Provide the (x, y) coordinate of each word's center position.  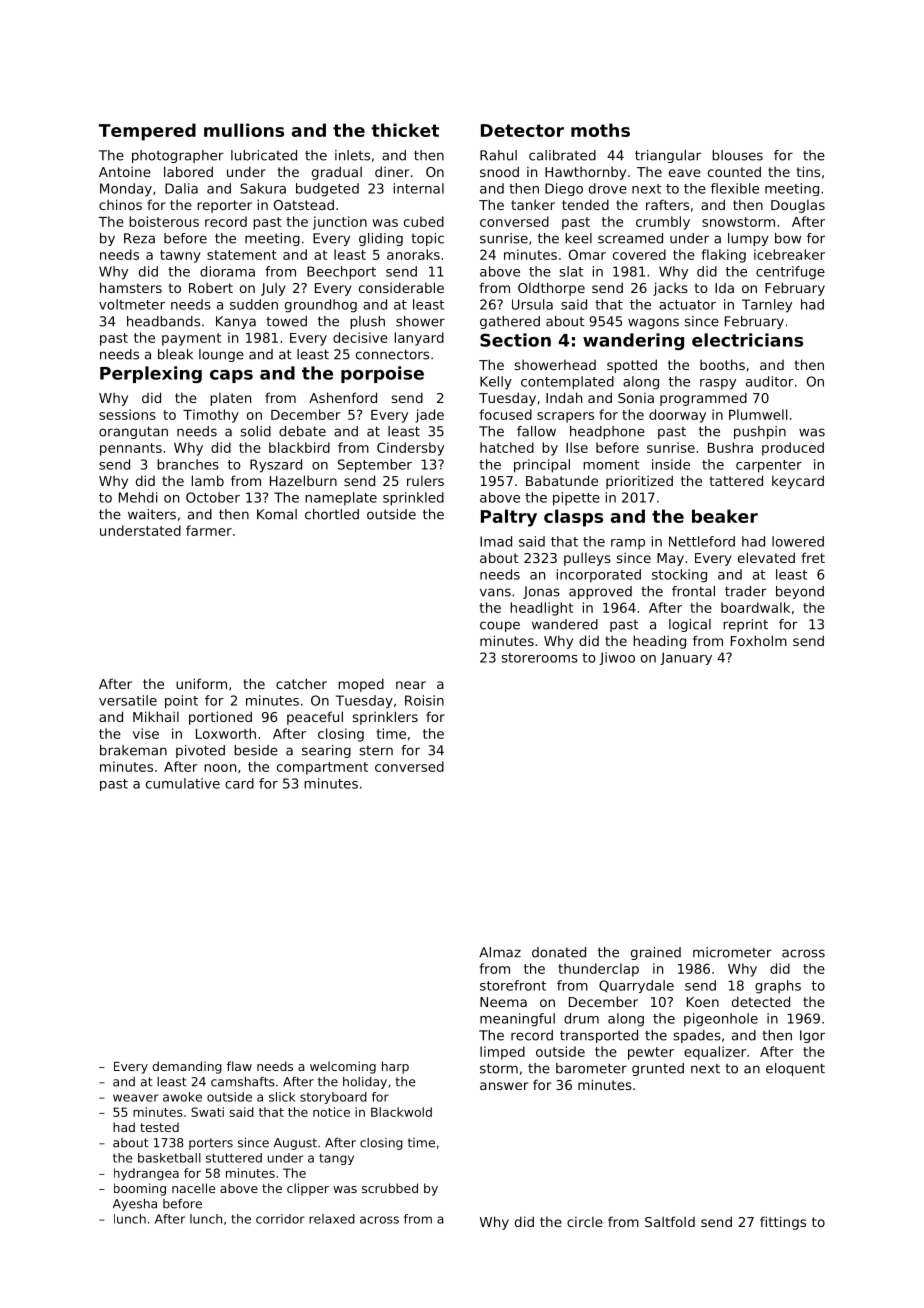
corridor (280, 1219)
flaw (239, 1066)
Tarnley (767, 306)
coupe (500, 626)
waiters (152, 514)
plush (367, 322)
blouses (737, 155)
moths (600, 130)
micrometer (732, 952)
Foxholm (759, 640)
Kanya (236, 322)
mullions (244, 130)
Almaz (500, 952)
